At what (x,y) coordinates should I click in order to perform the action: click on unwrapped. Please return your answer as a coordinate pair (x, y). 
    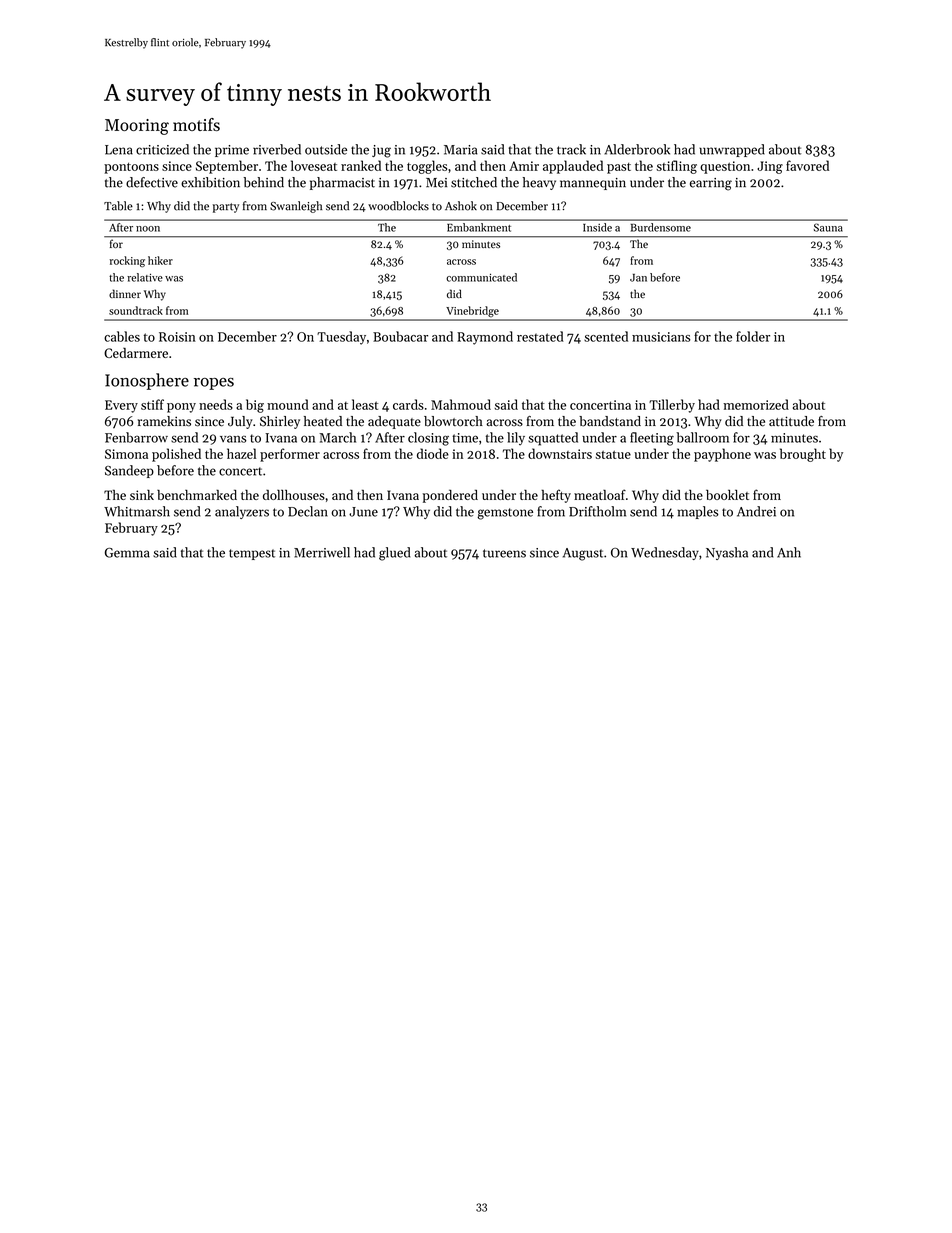
    Looking at the image, I should click on (732, 150).
